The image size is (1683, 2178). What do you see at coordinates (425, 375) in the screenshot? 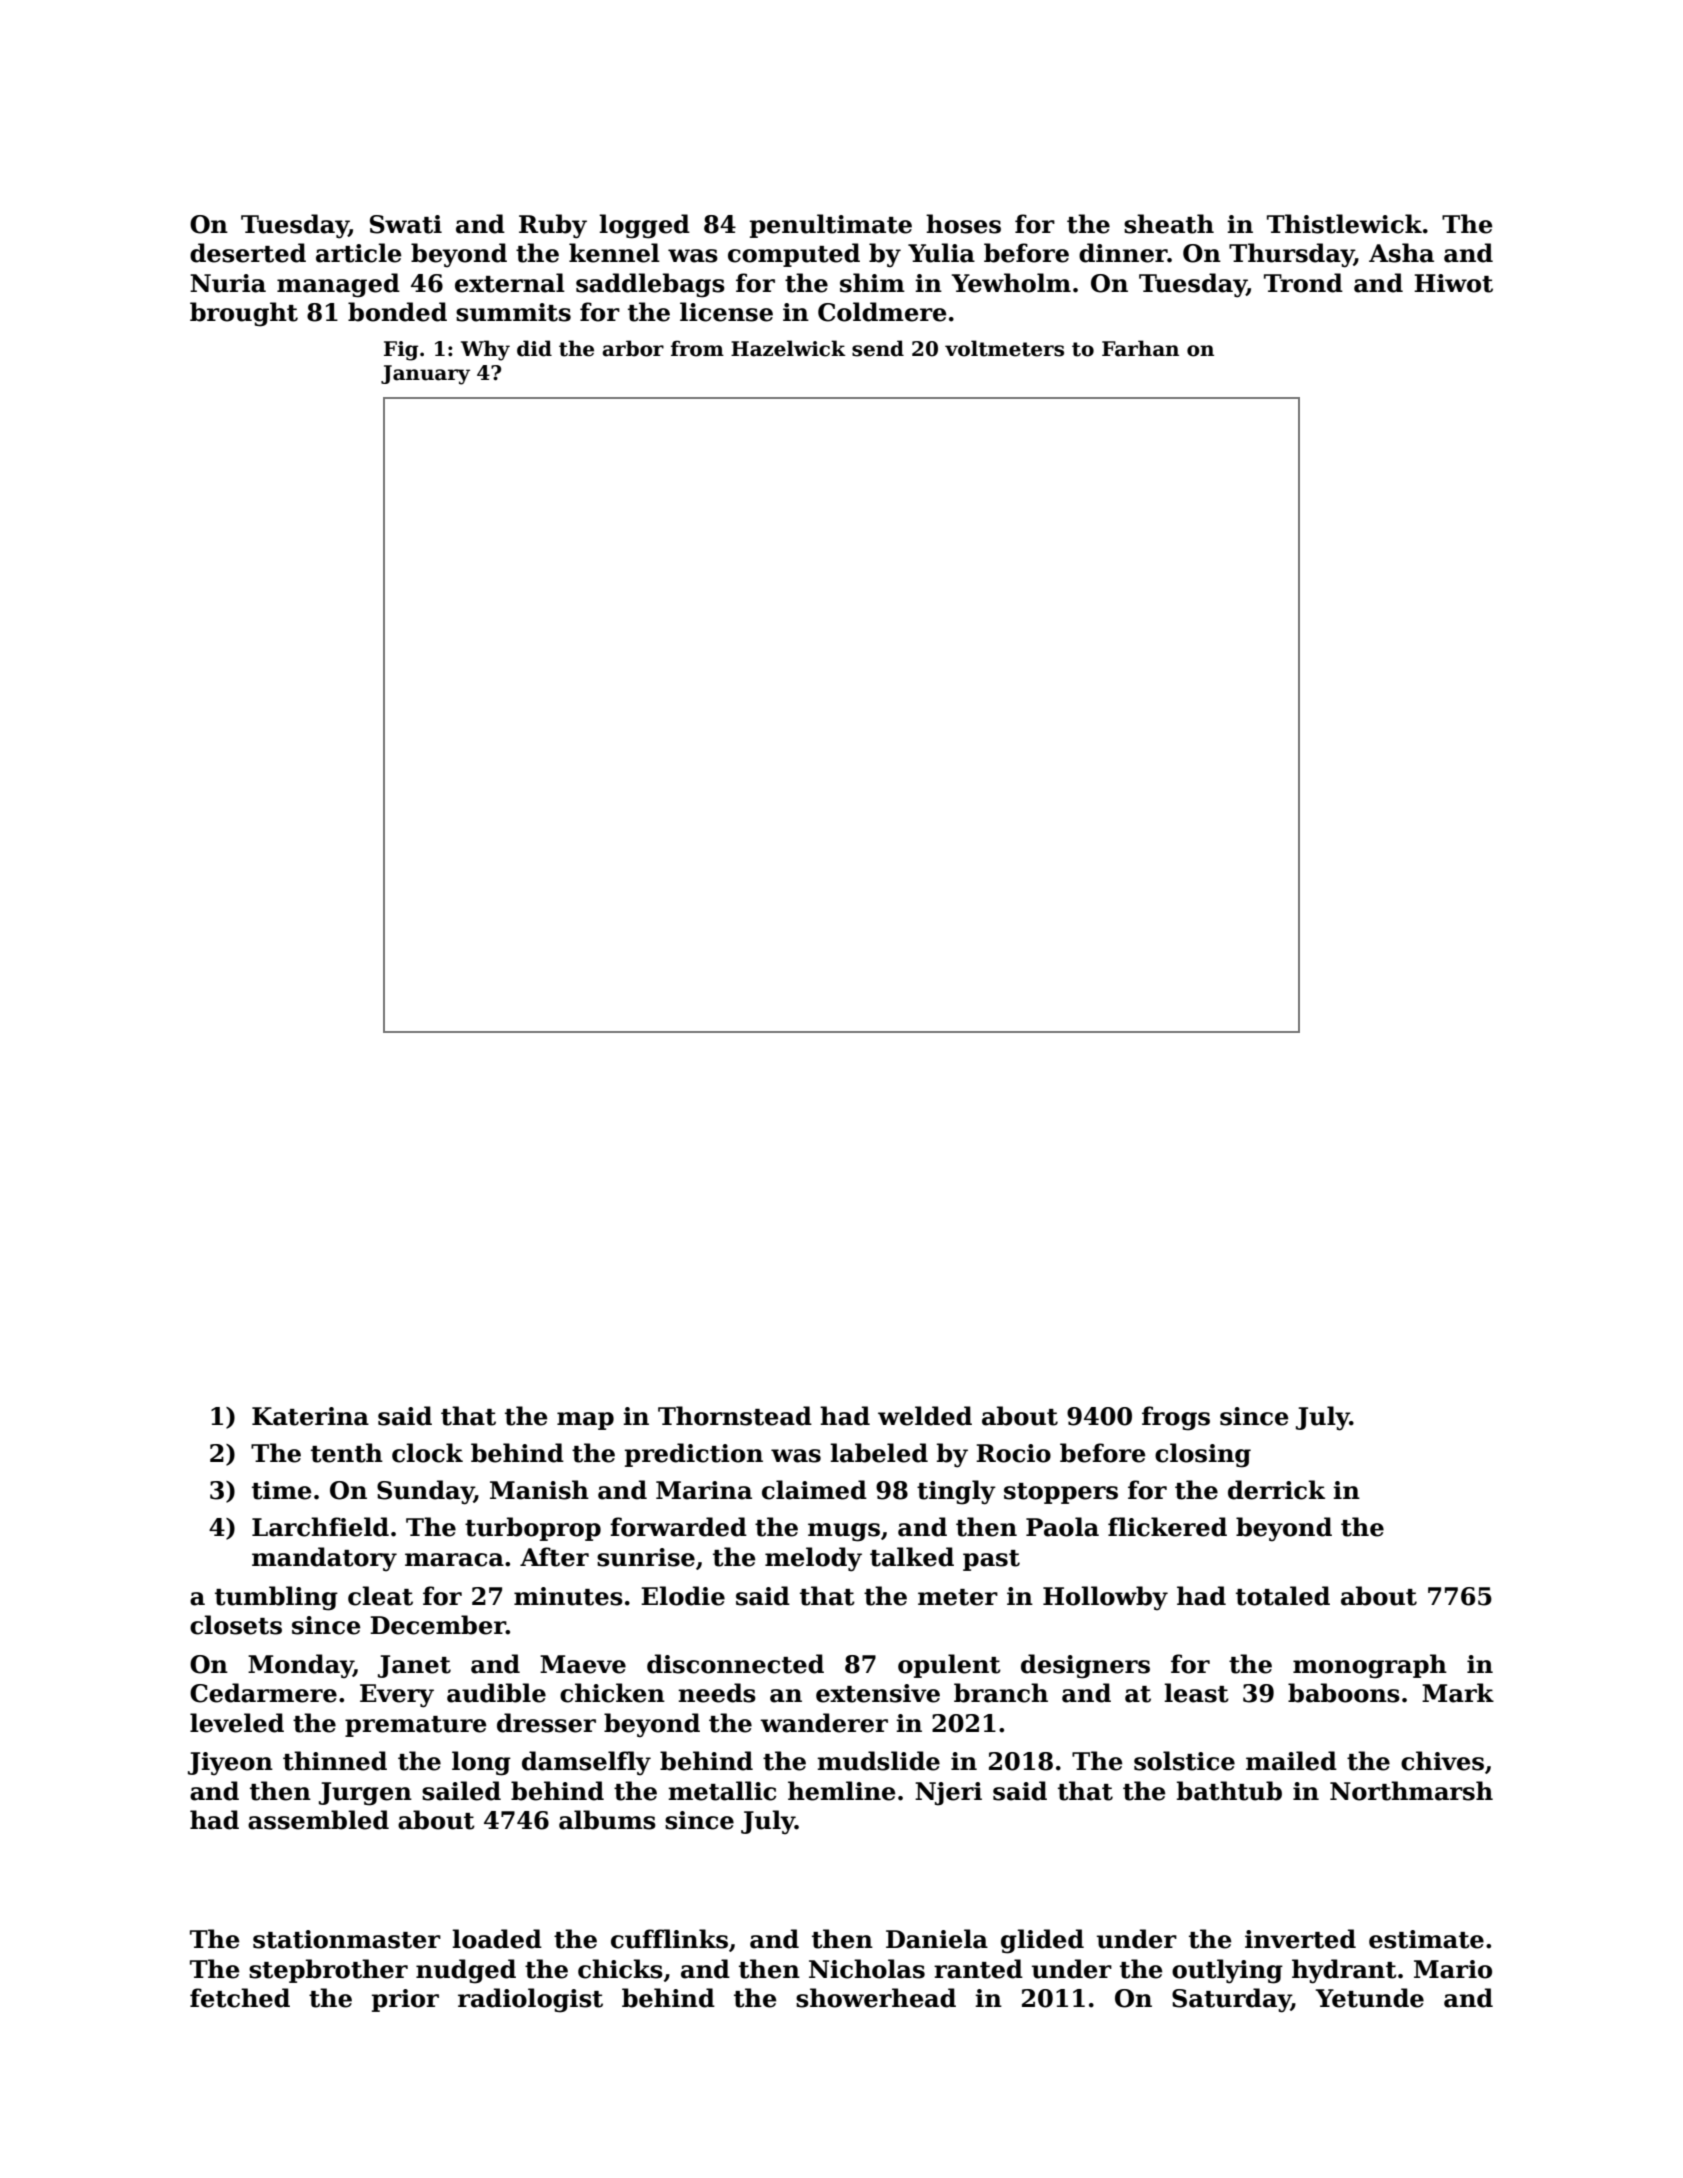
I see `January` at bounding box center [425, 375].
